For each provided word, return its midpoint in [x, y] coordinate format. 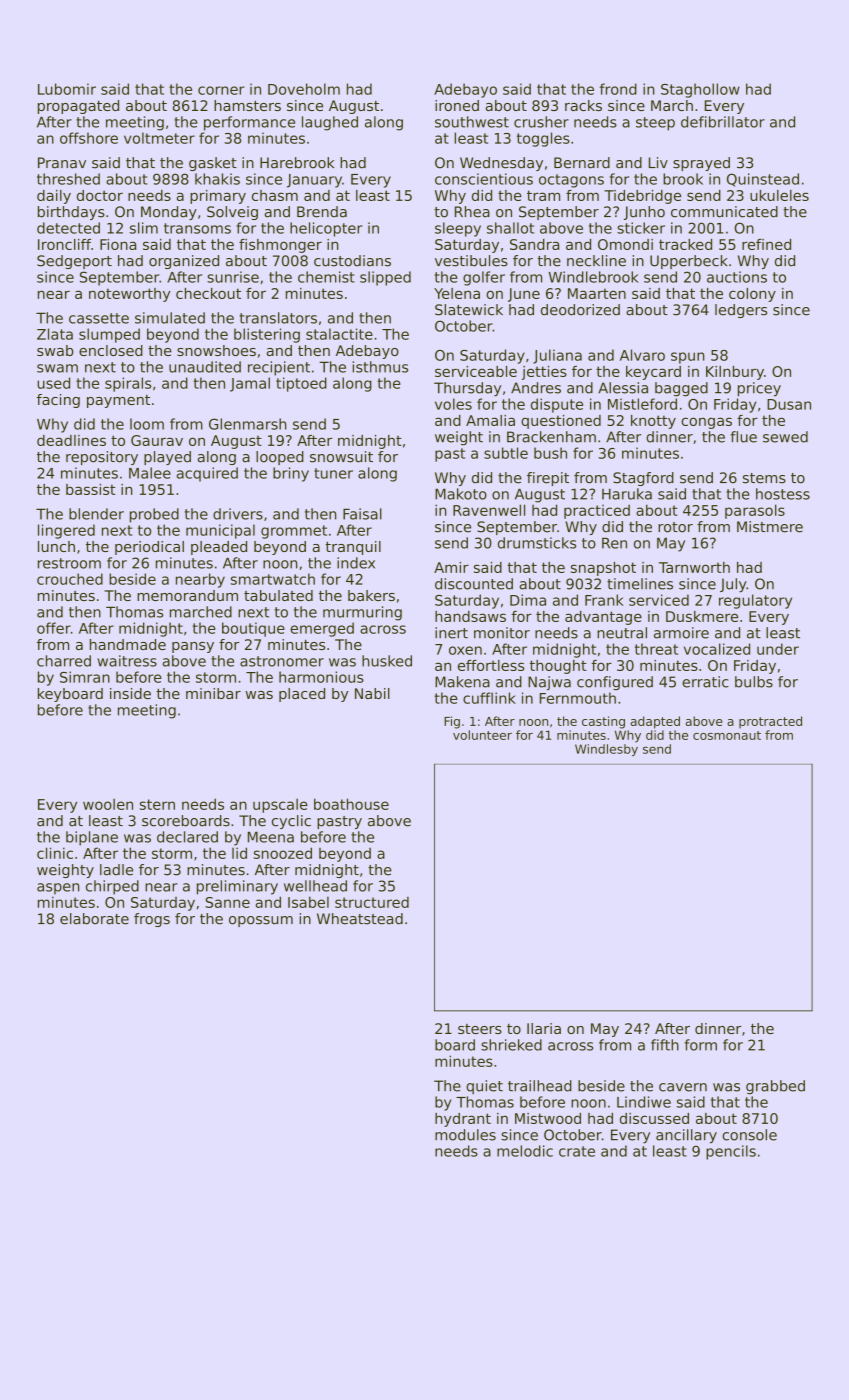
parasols [755, 511]
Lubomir [67, 89]
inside [130, 693]
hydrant [463, 1120]
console [749, 1135]
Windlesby [606, 750]
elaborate [94, 919]
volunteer [482, 735]
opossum [261, 921]
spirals [128, 384]
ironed [457, 105]
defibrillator [723, 122]
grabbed [775, 1087]
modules [465, 1135]
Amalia [490, 420]
